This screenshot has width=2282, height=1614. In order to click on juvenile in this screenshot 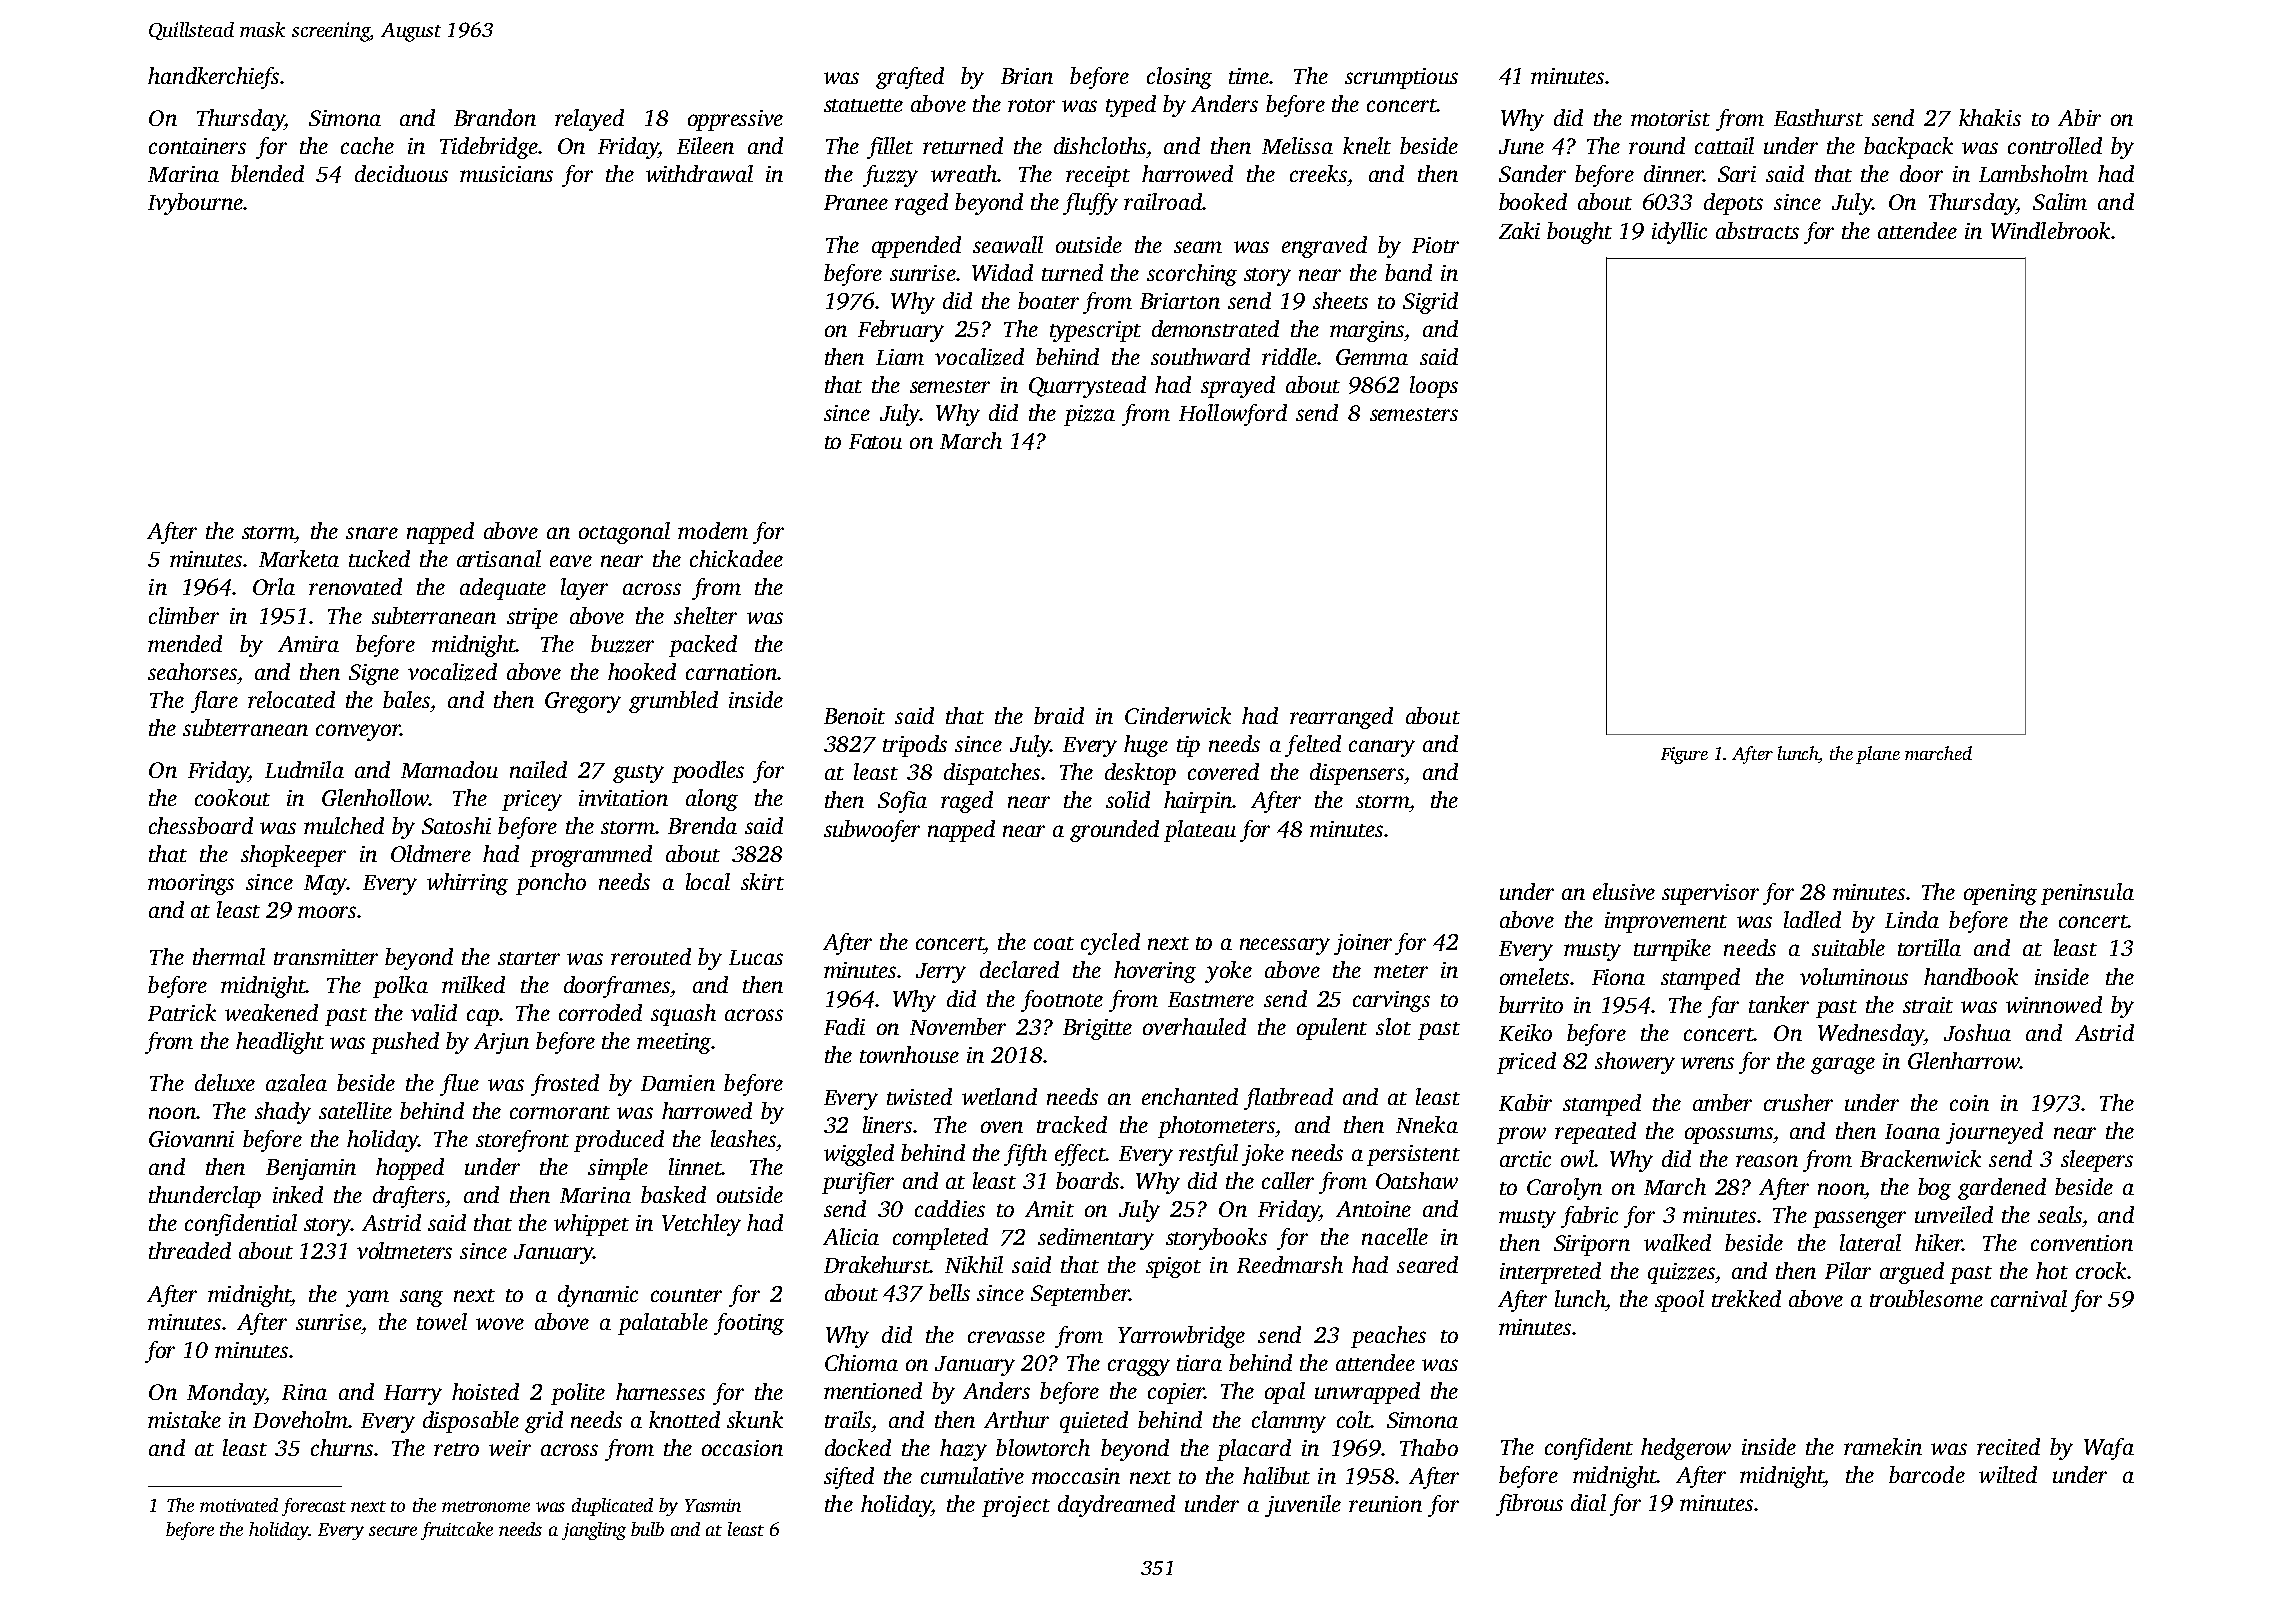, I will do `click(1303, 1506)`.
